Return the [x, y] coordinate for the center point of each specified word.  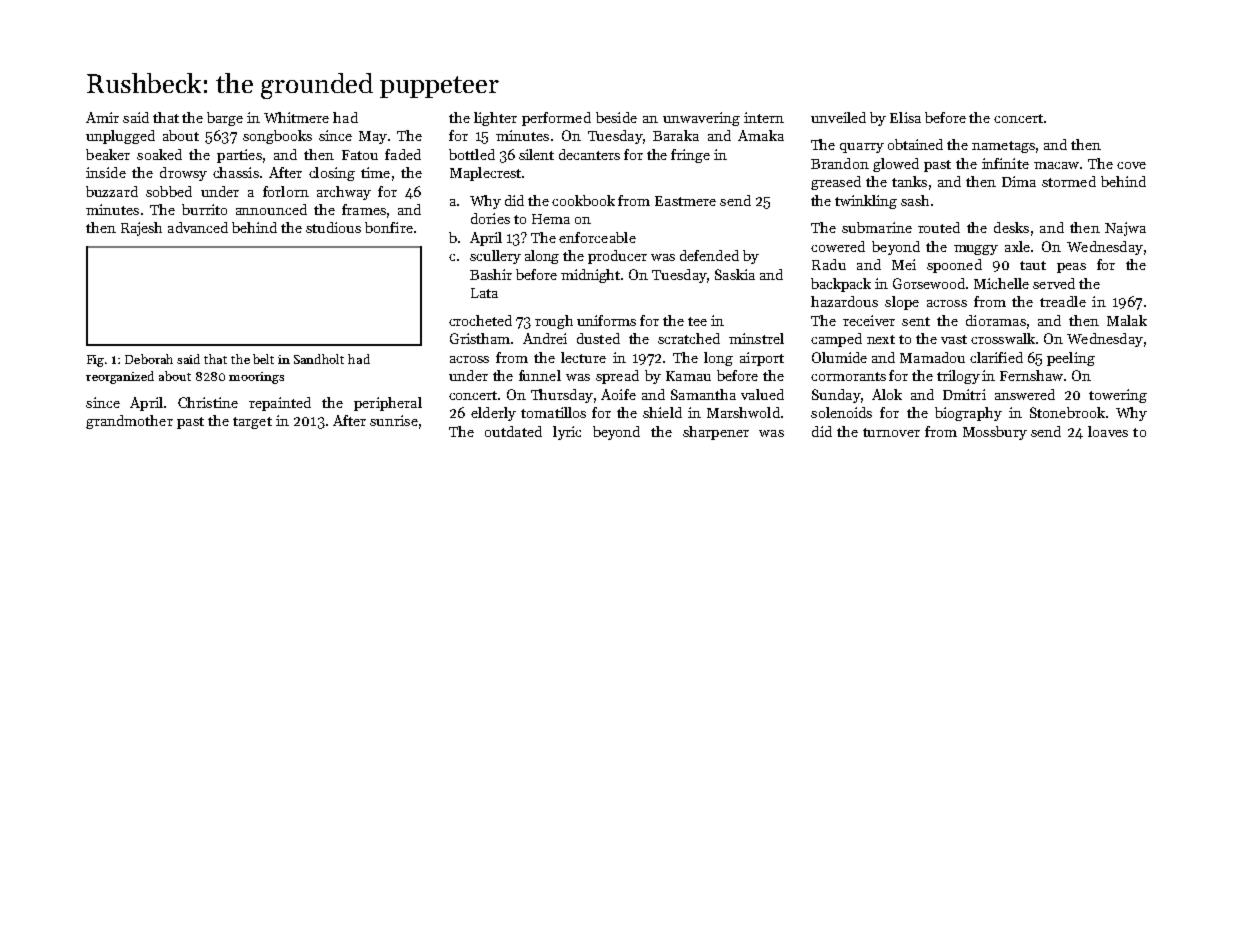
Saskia [735, 274]
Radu [829, 264]
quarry [862, 148]
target [252, 423]
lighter [495, 119]
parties [239, 156]
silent [536, 154]
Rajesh [141, 229]
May [373, 137]
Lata [484, 293]
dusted [598, 338]
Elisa [905, 117]
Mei [904, 264]
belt [263, 359]
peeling [1071, 359]
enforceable [597, 237]
